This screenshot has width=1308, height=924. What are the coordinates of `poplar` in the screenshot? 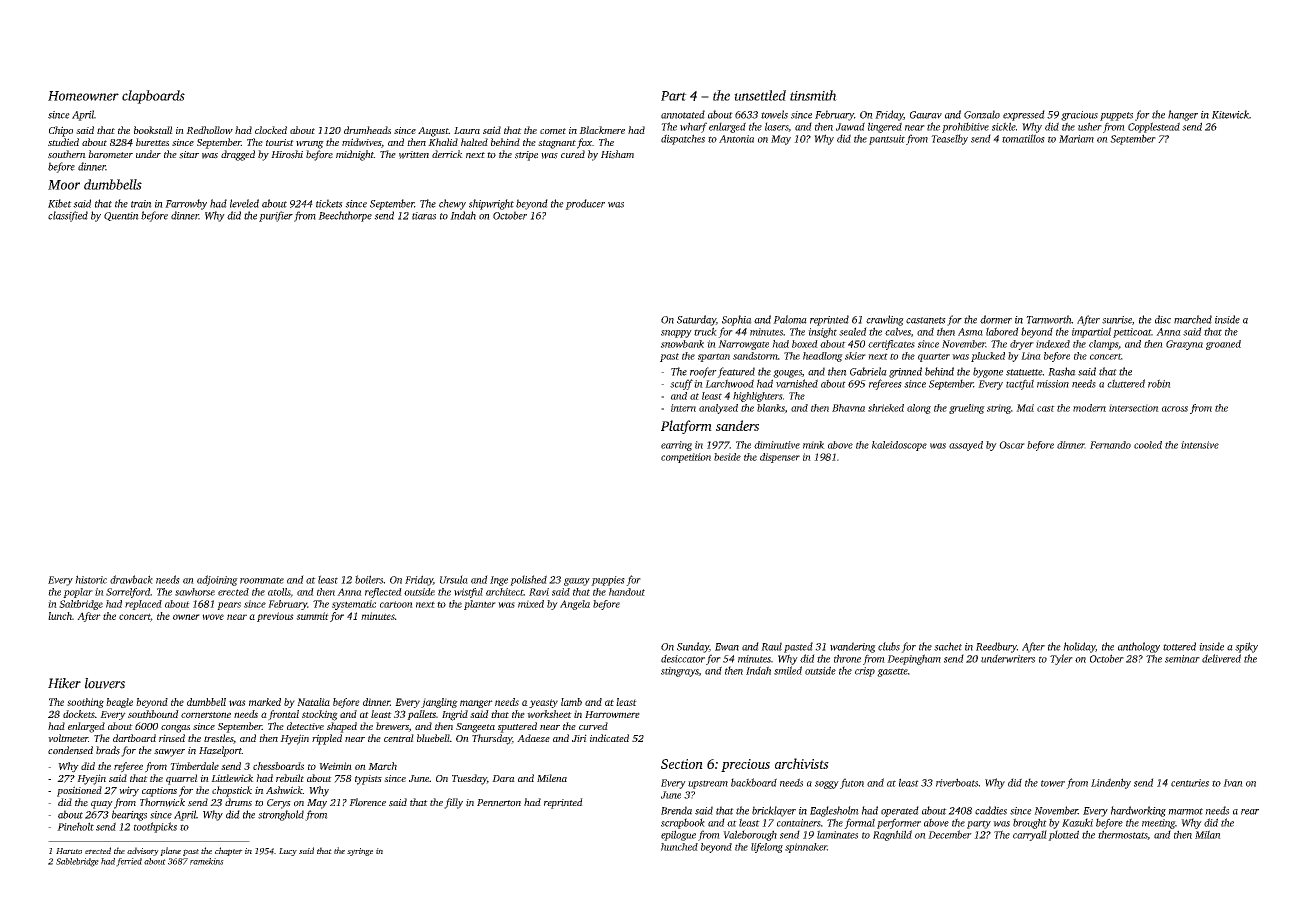 It's located at (78, 593).
